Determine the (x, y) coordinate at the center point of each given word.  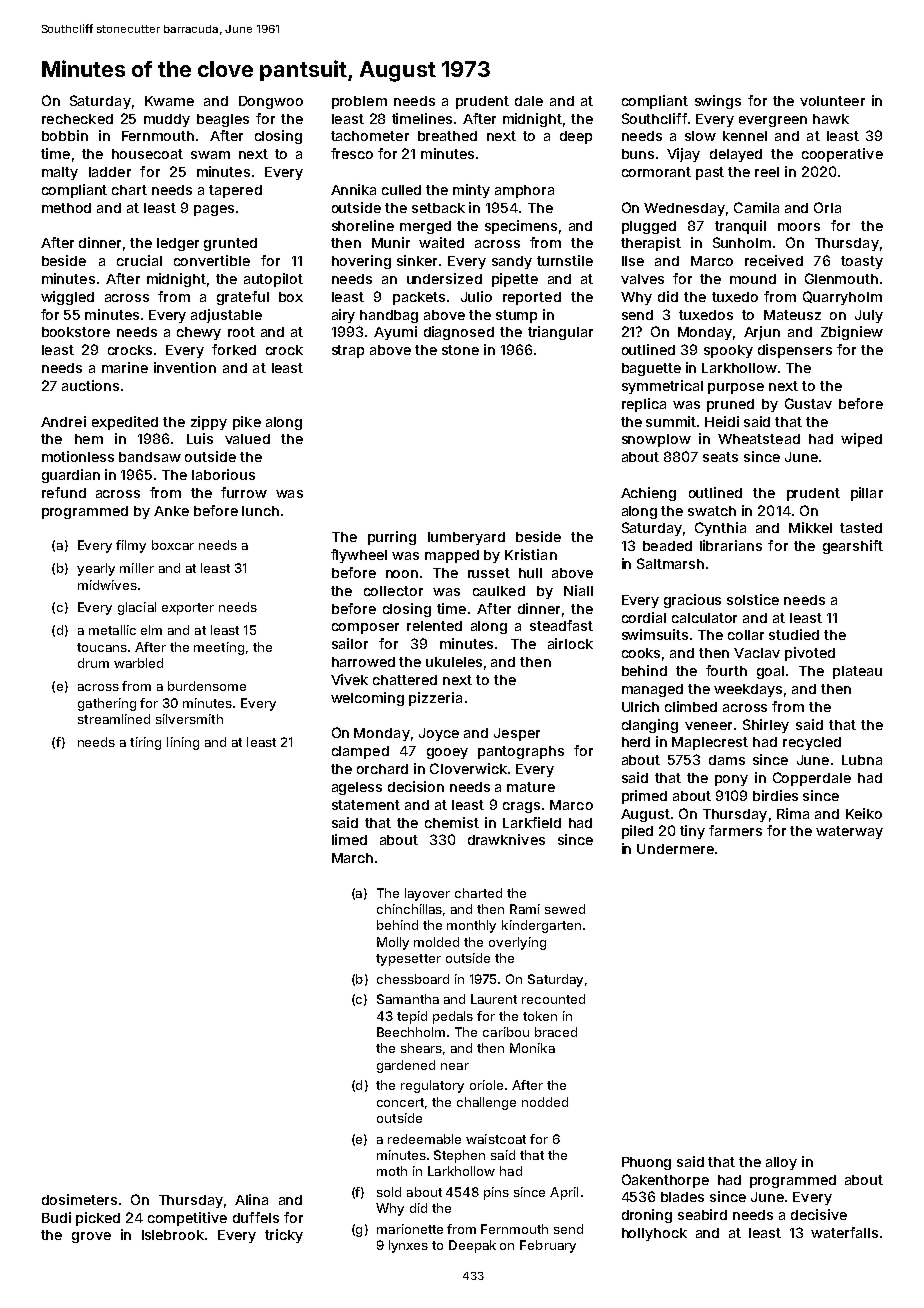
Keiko (864, 813)
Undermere (675, 849)
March (352, 858)
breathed (447, 136)
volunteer (832, 101)
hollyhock (654, 1234)
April (564, 1193)
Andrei (63, 421)
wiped (861, 440)
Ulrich (640, 706)
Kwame (169, 101)
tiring (145, 743)
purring (392, 538)
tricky (284, 1236)
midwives (107, 585)
